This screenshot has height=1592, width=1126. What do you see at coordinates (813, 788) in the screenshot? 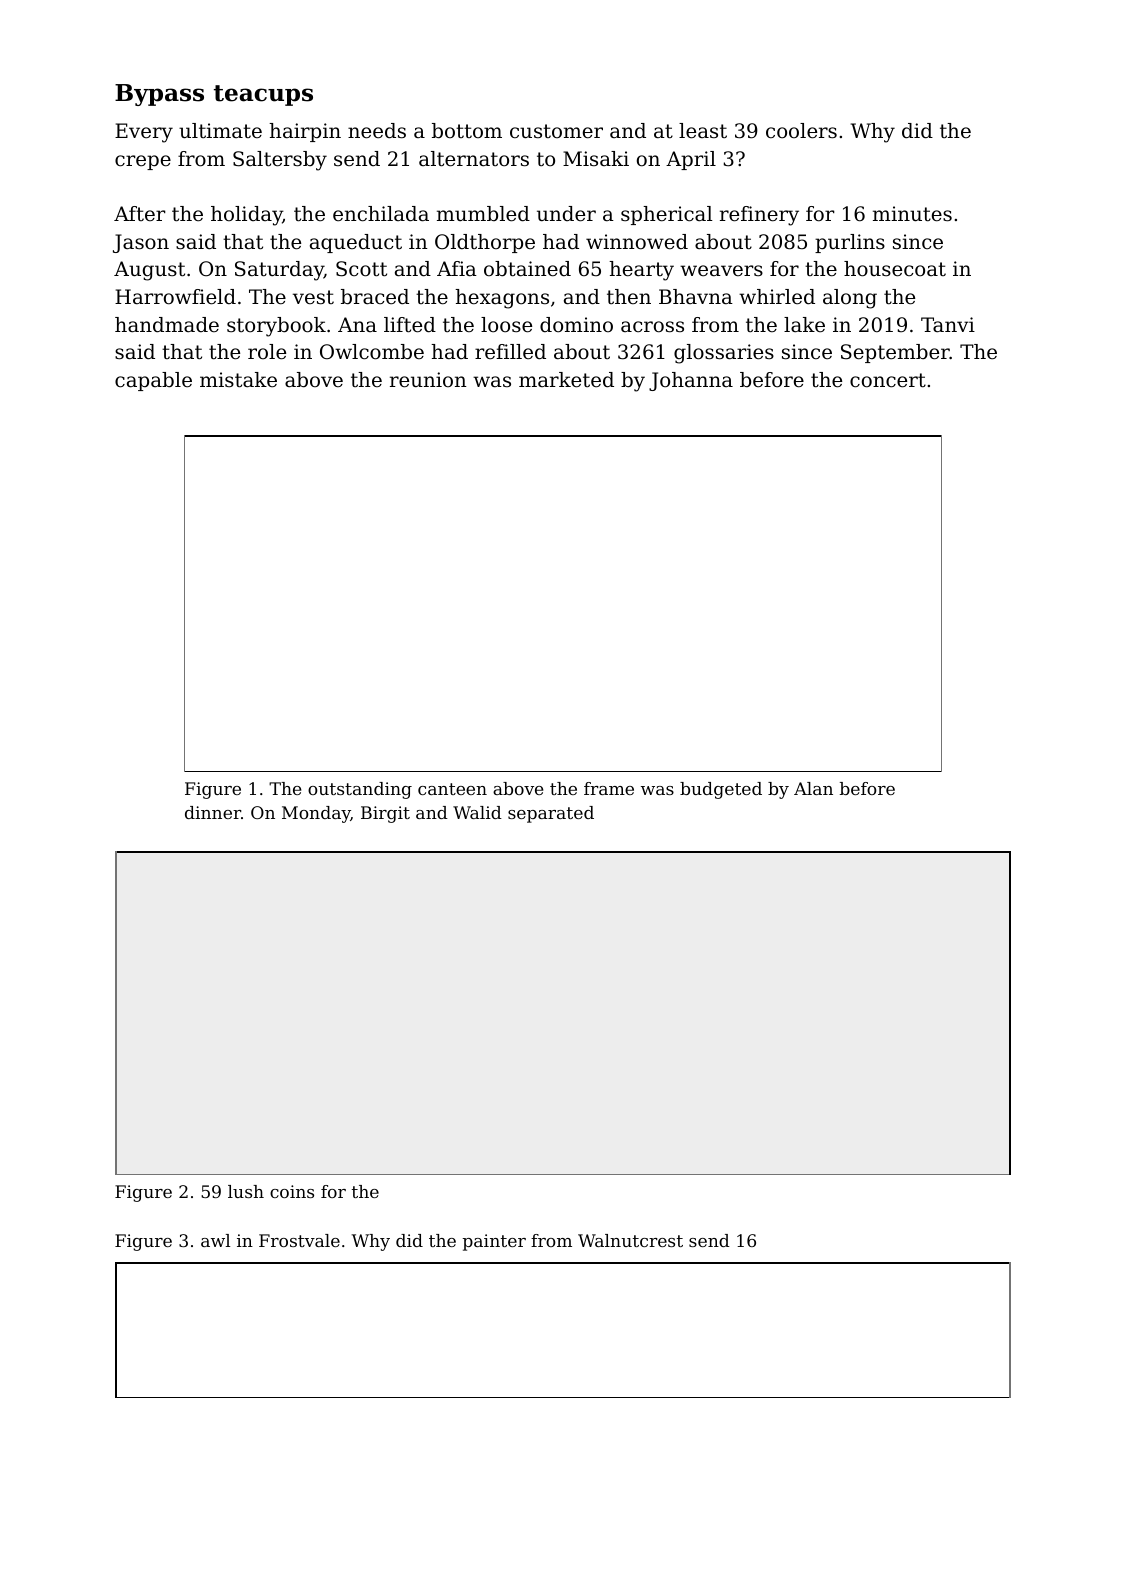
I see `Alan` at bounding box center [813, 788].
